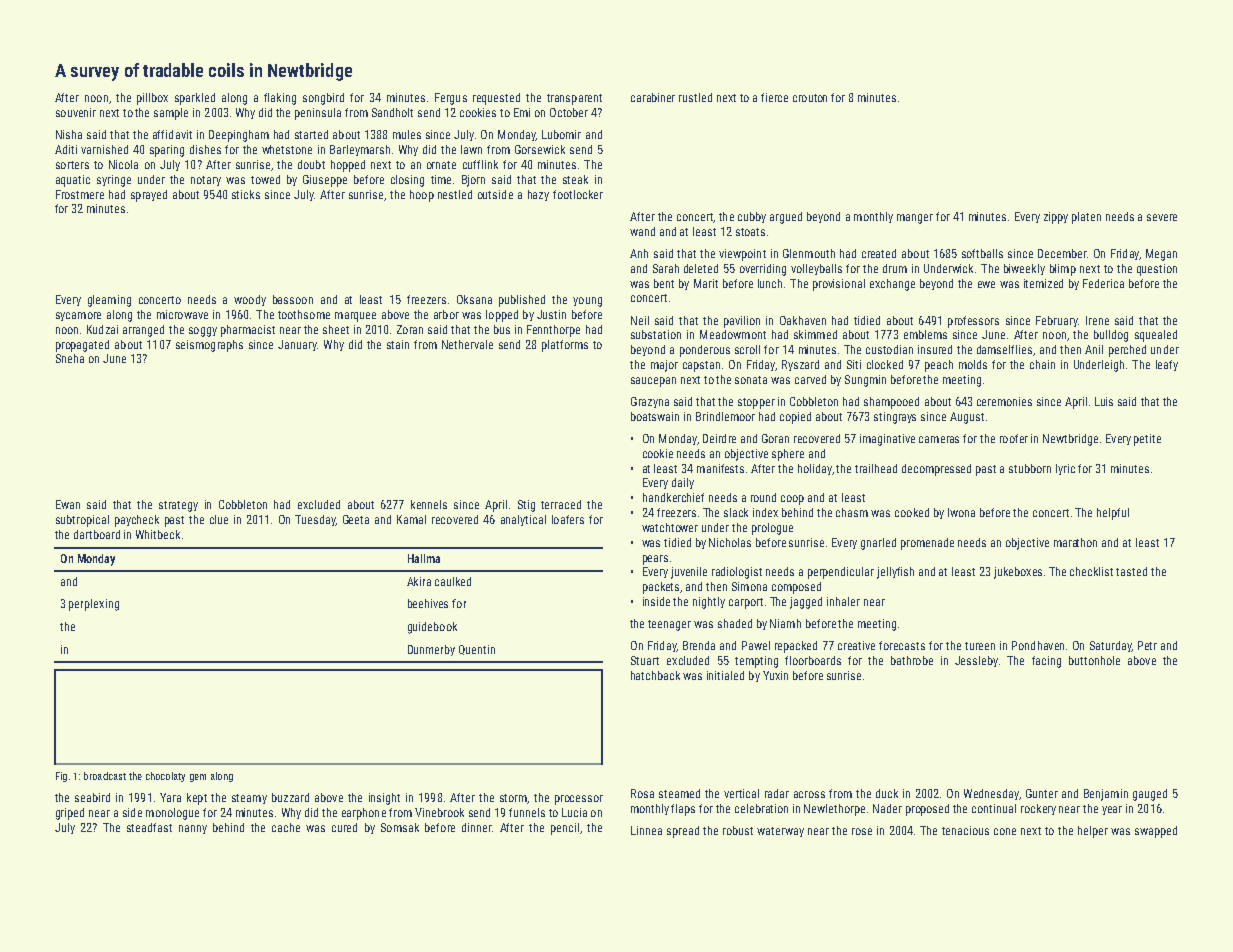  I want to click on dishes, so click(205, 149).
